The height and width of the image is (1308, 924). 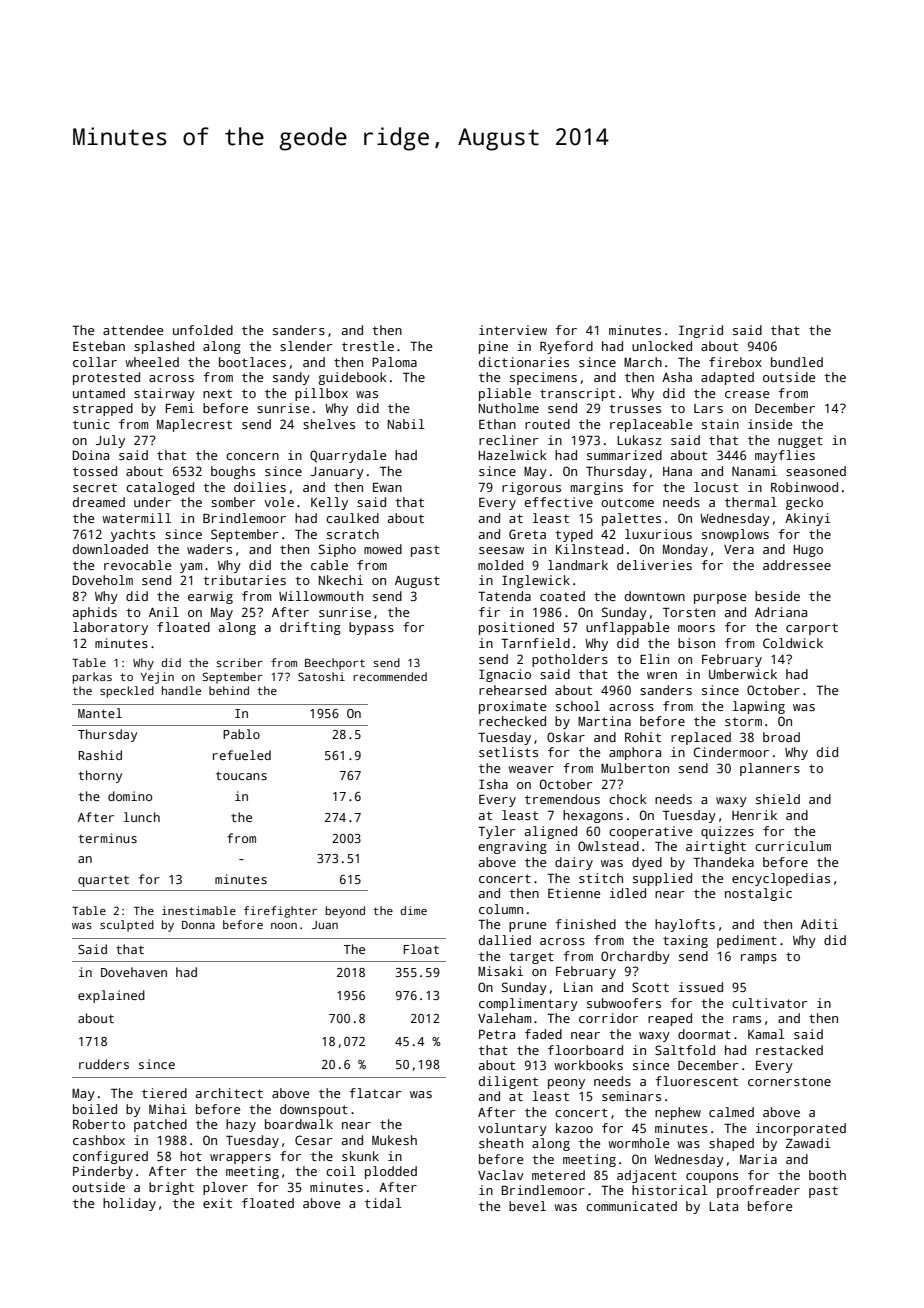 What do you see at coordinates (701, 331) in the image?
I see `Ingrid` at bounding box center [701, 331].
